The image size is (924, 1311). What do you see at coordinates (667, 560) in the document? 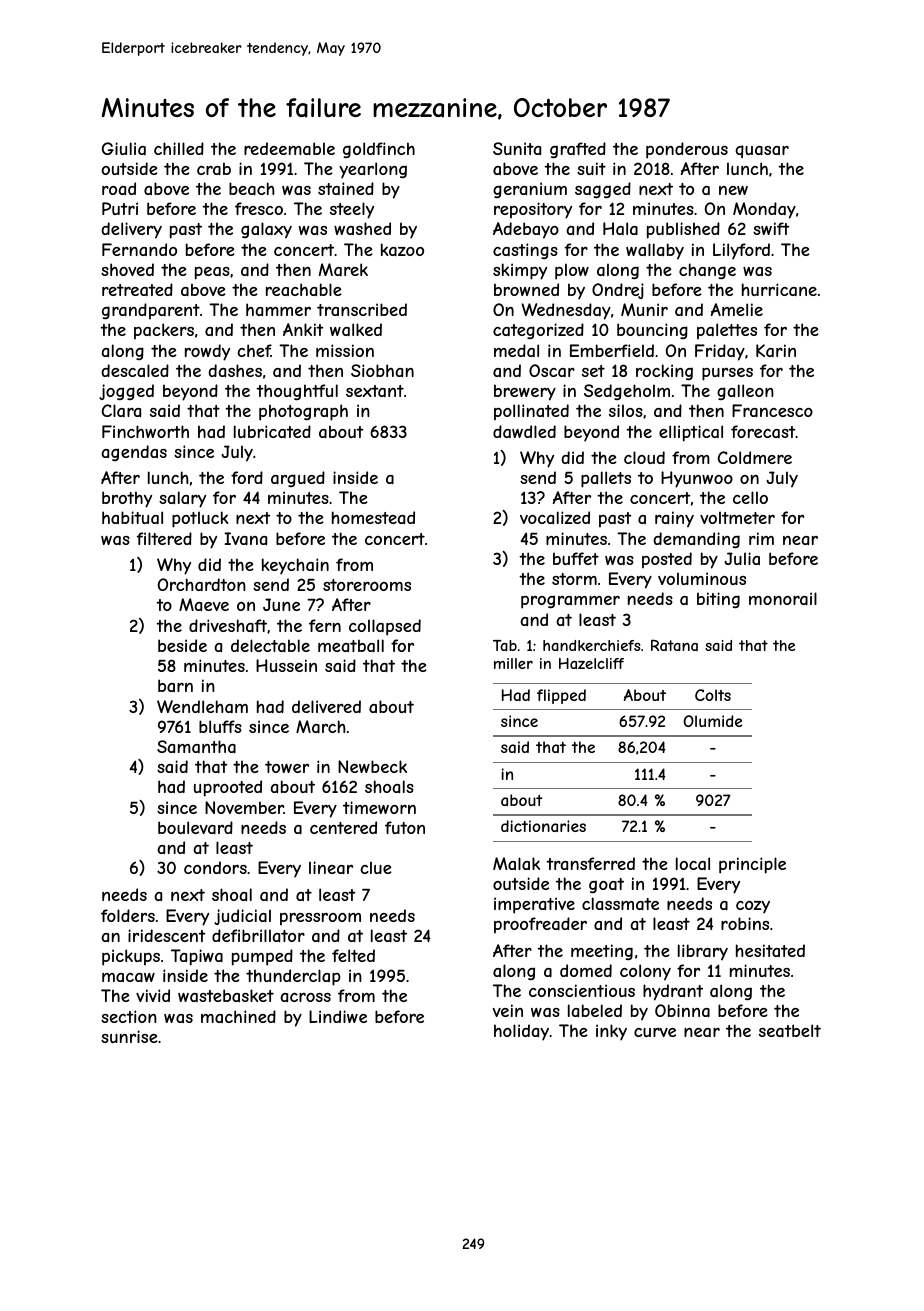
I see `posted` at bounding box center [667, 560].
